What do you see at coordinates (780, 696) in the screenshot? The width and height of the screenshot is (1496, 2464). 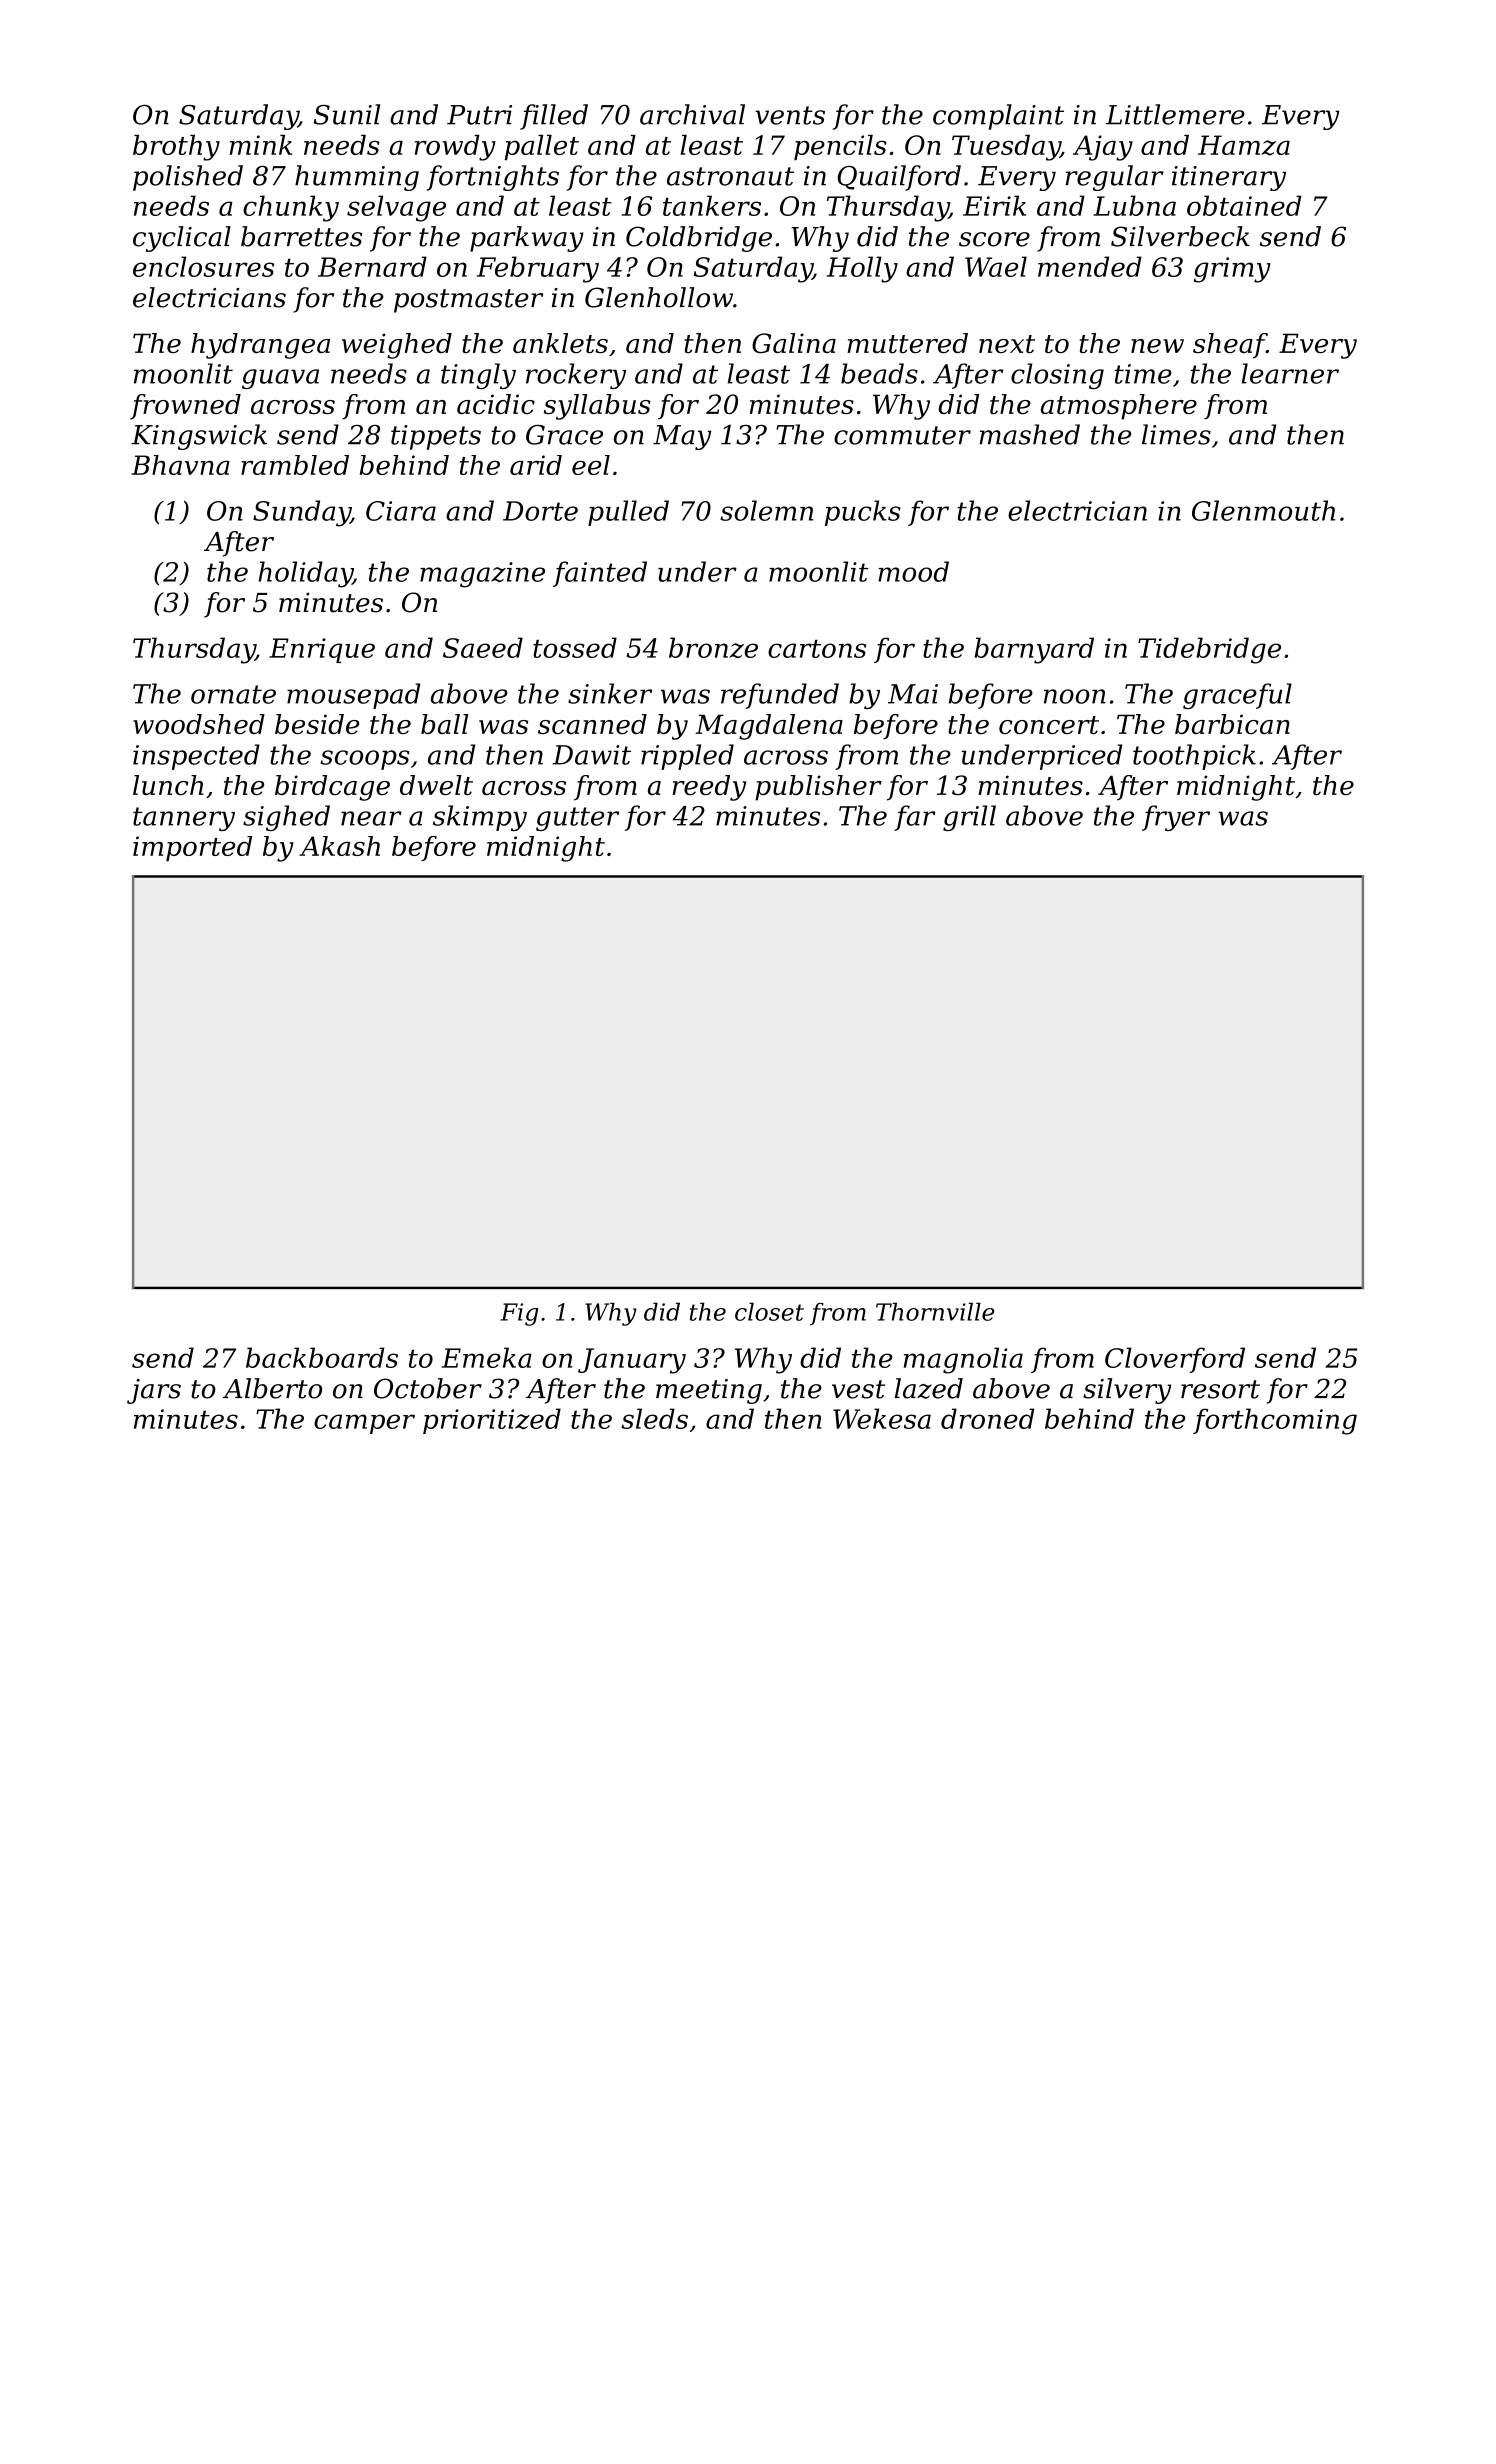 I see `refunded` at bounding box center [780, 696].
